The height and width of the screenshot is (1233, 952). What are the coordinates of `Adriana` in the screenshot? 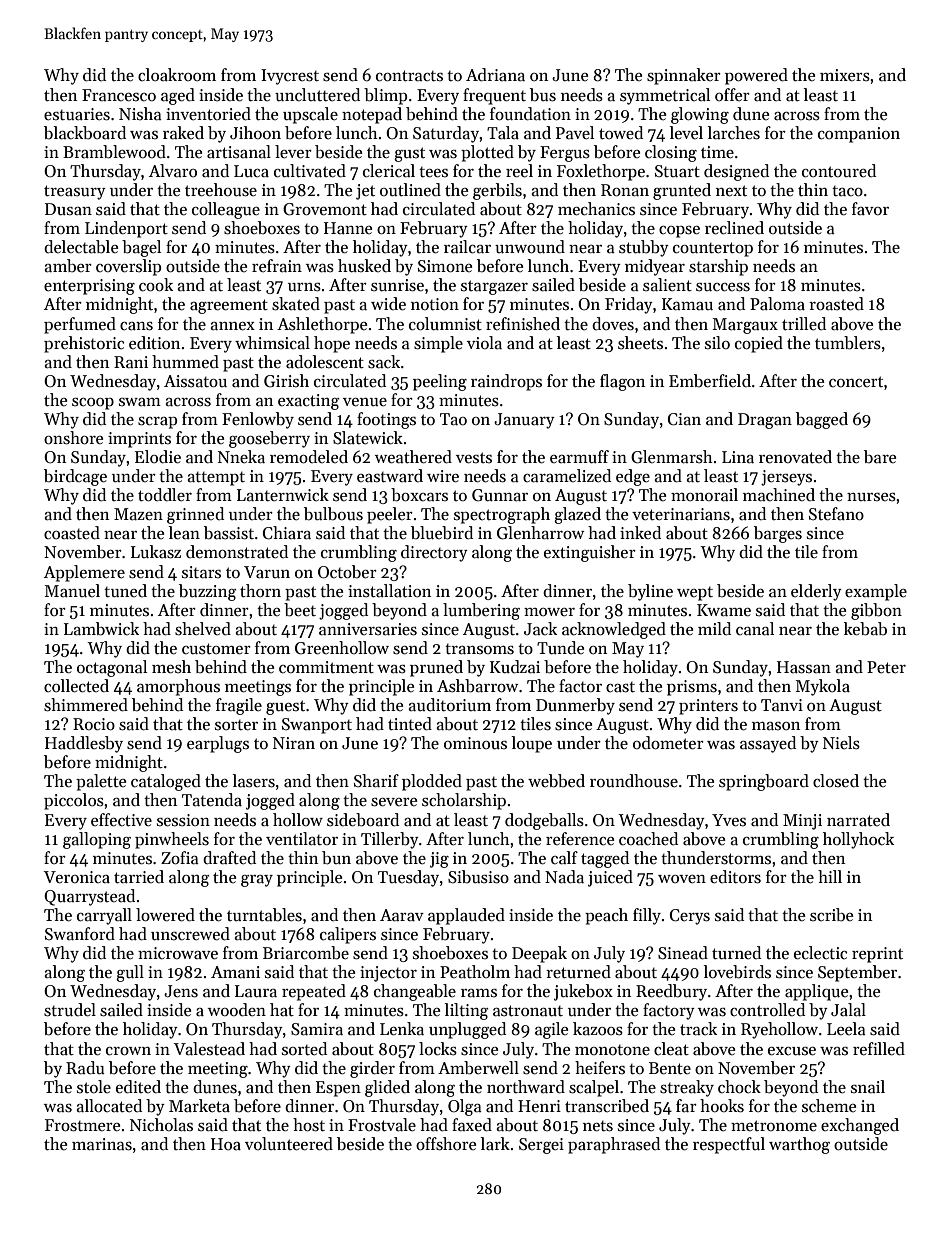 It's located at (495, 75).
